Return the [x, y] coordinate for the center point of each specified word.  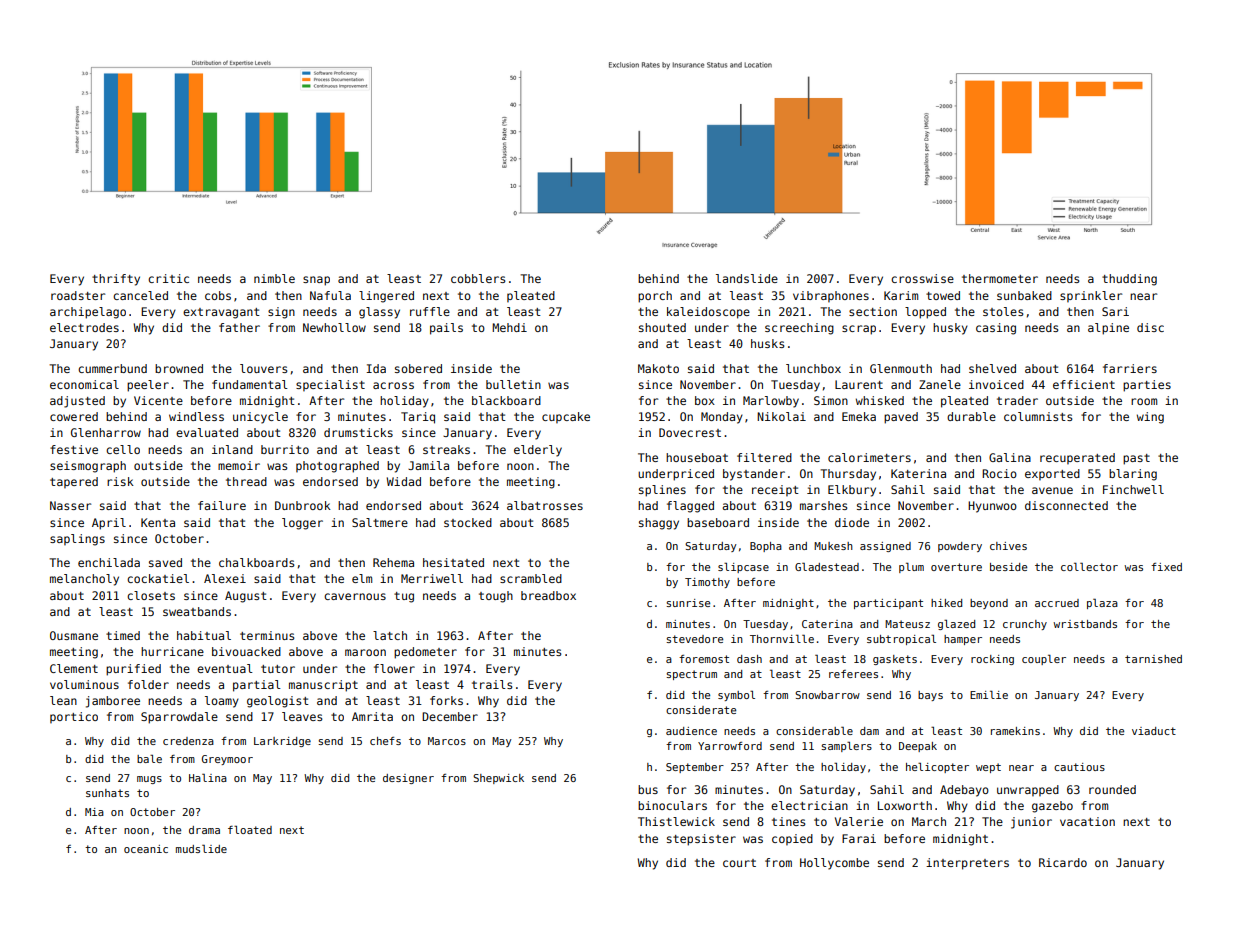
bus [648, 789]
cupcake [566, 417]
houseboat [697, 457]
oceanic [146, 849]
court [739, 863]
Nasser [70, 505]
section [873, 311]
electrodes [84, 327]
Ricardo [1063, 862]
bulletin [513, 384]
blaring [1133, 475]
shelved [992, 368]
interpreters [967, 864]
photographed [337, 467]
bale [149, 758]
